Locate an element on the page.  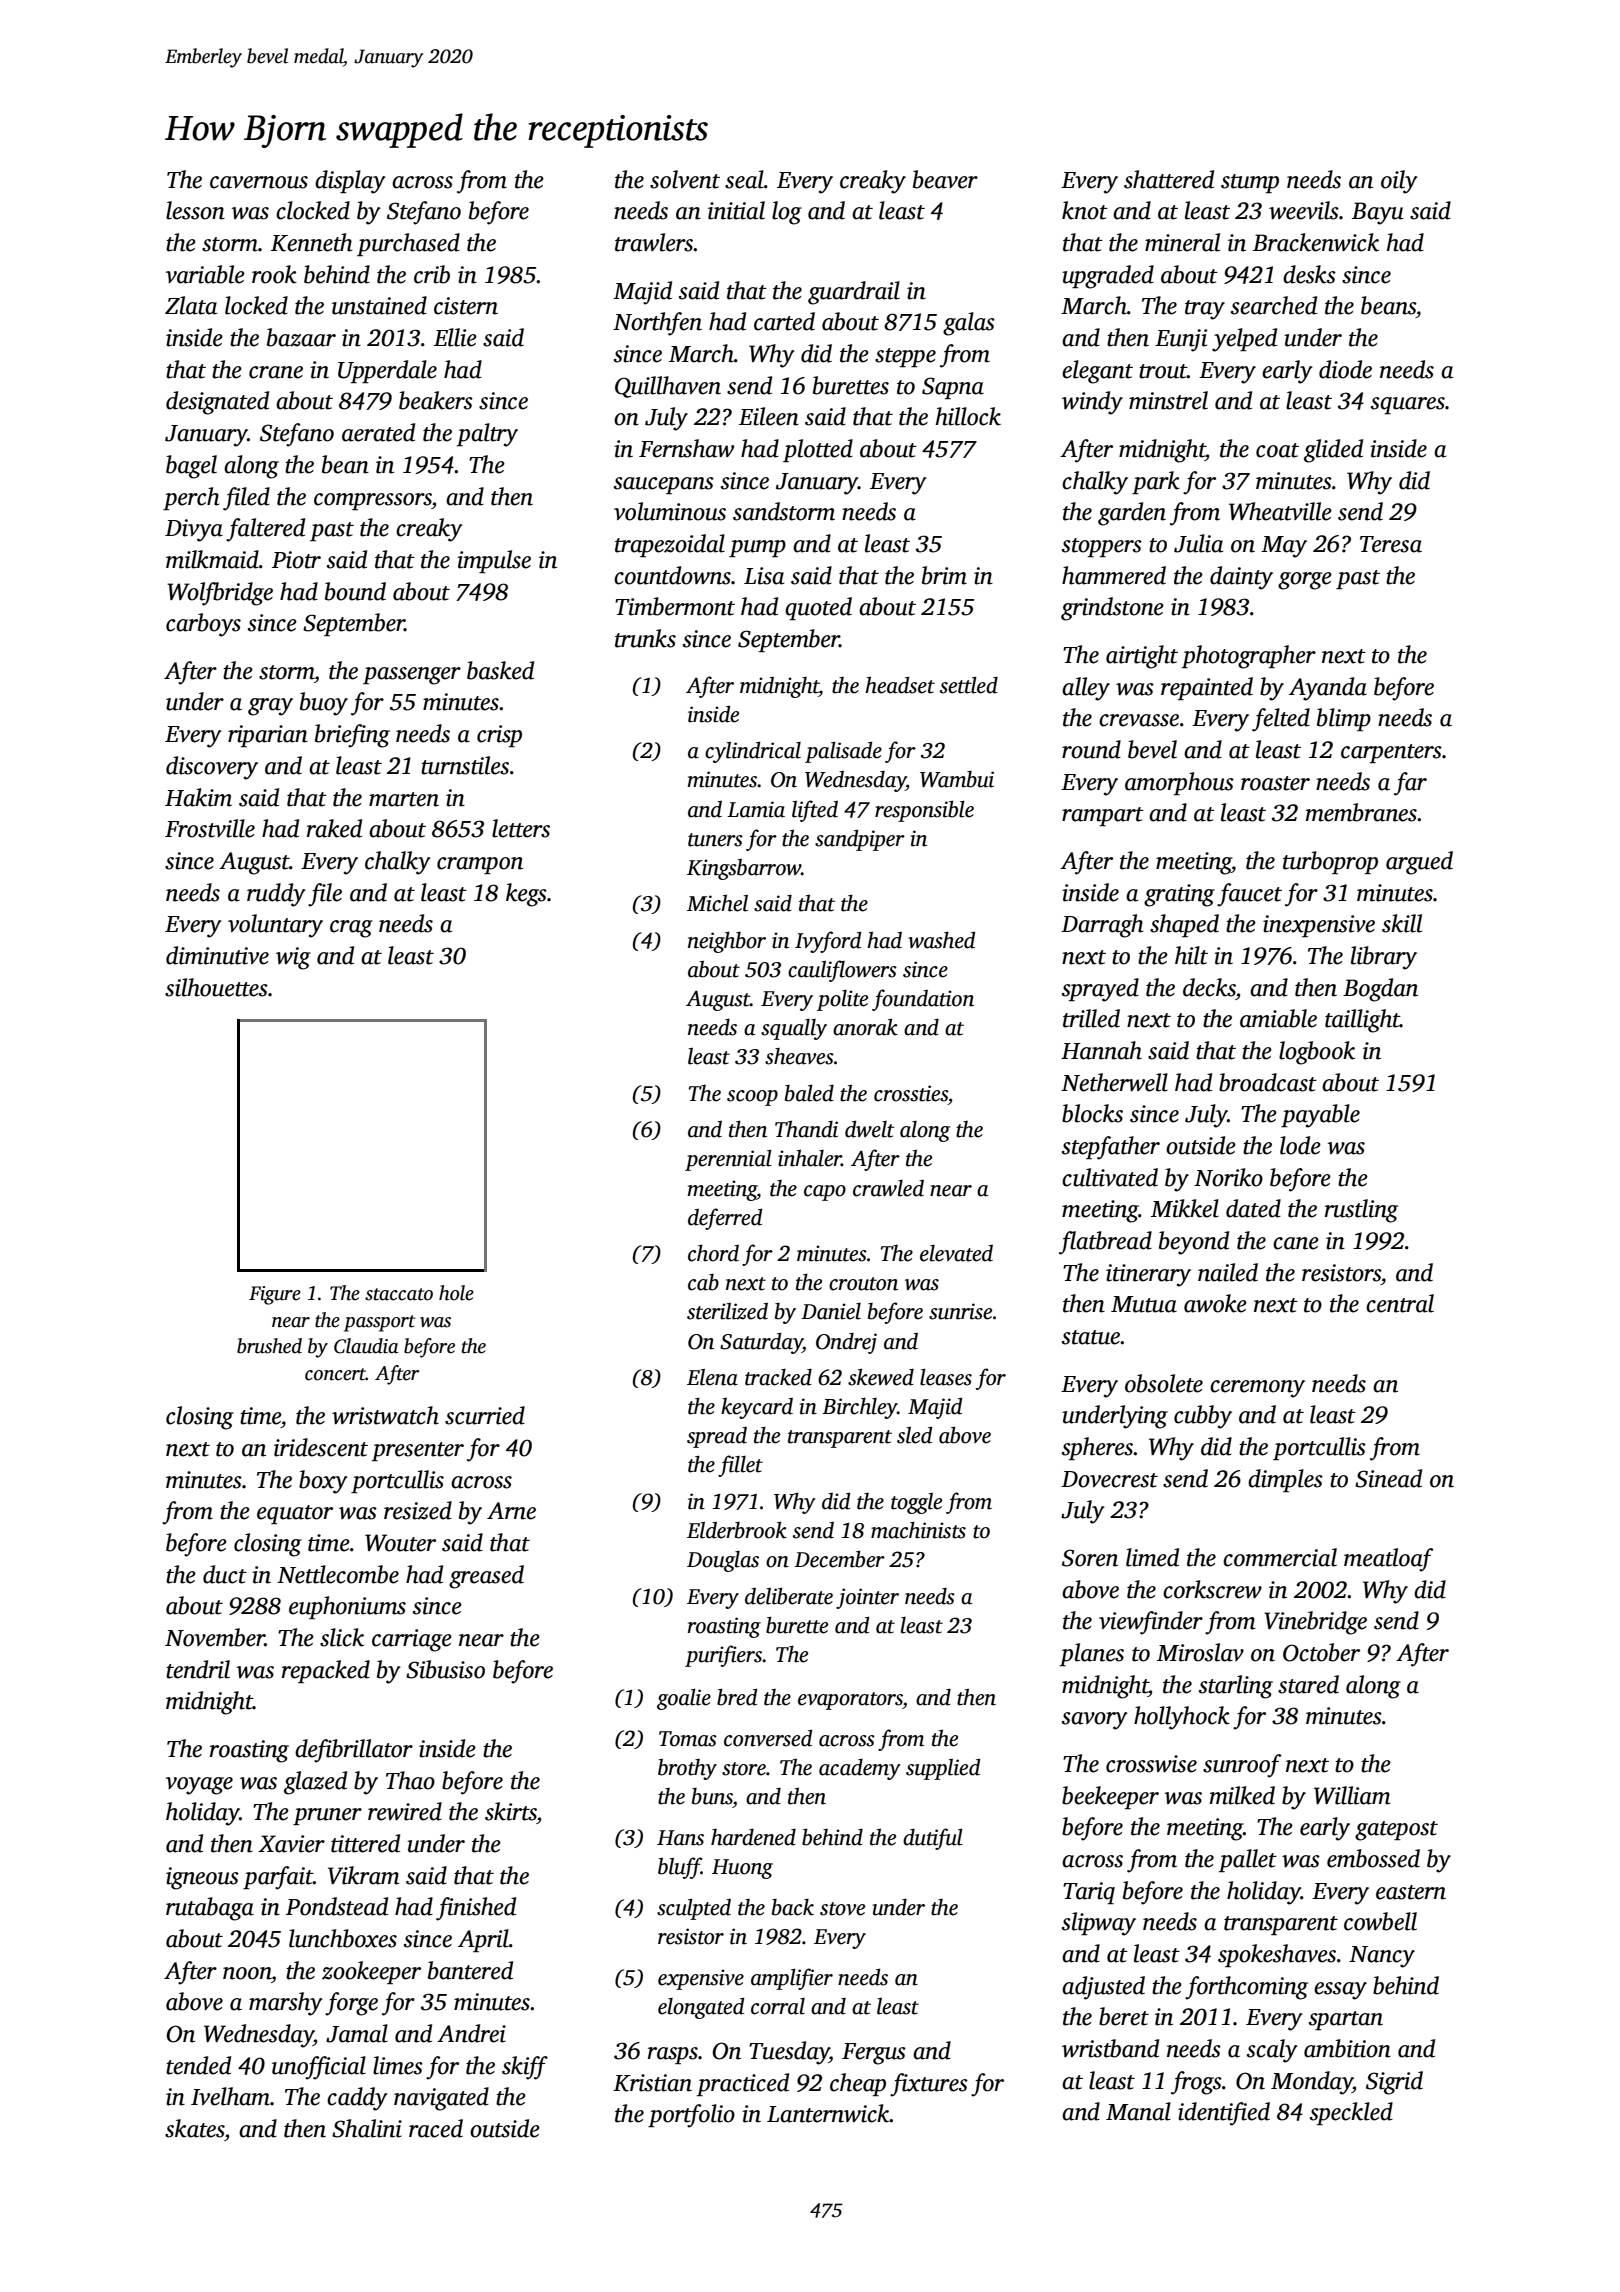
tuners is located at coordinates (715, 840).
